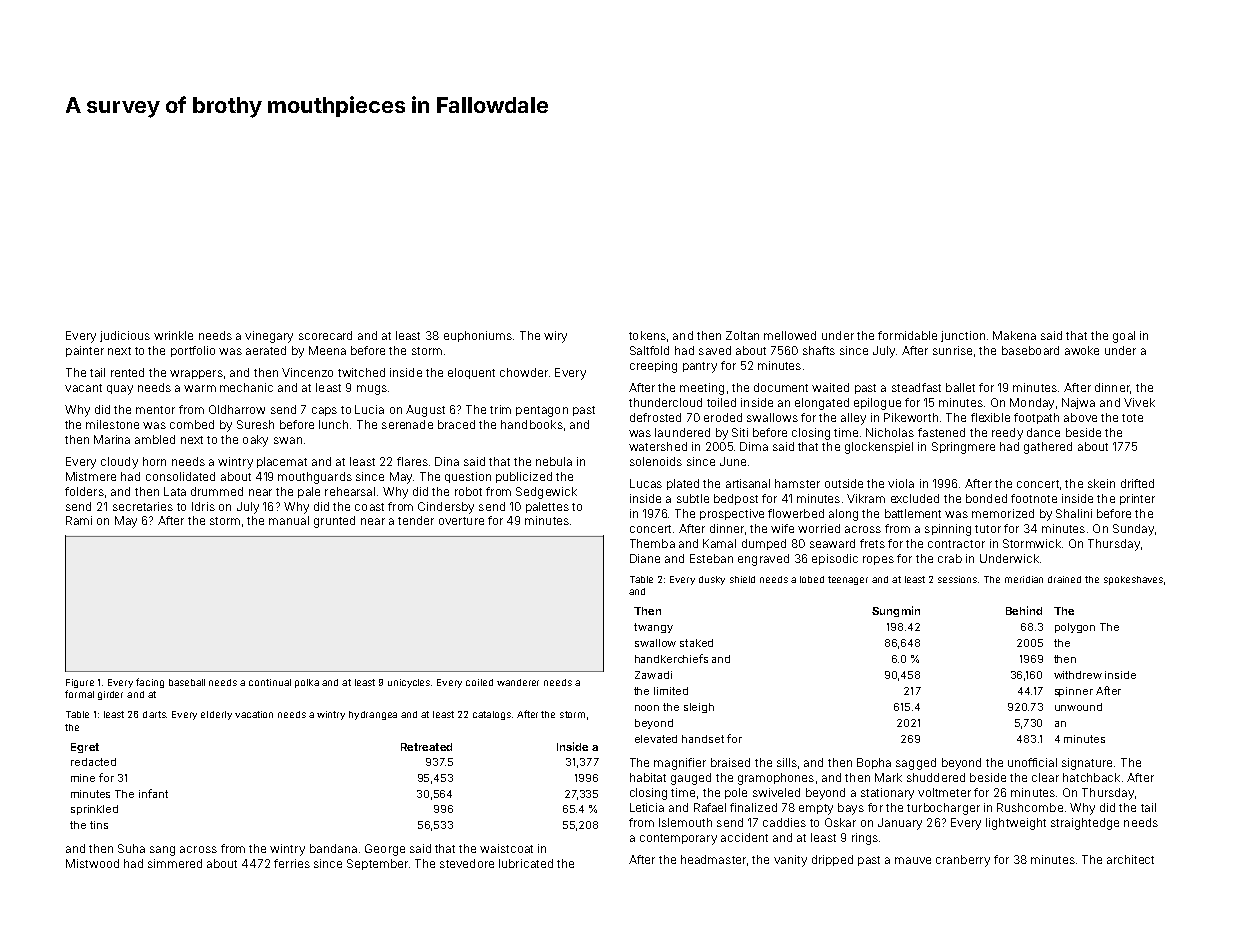  Describe the element at coordinates (1003, 513) in the screenshot. I see `memorized` at that location.
